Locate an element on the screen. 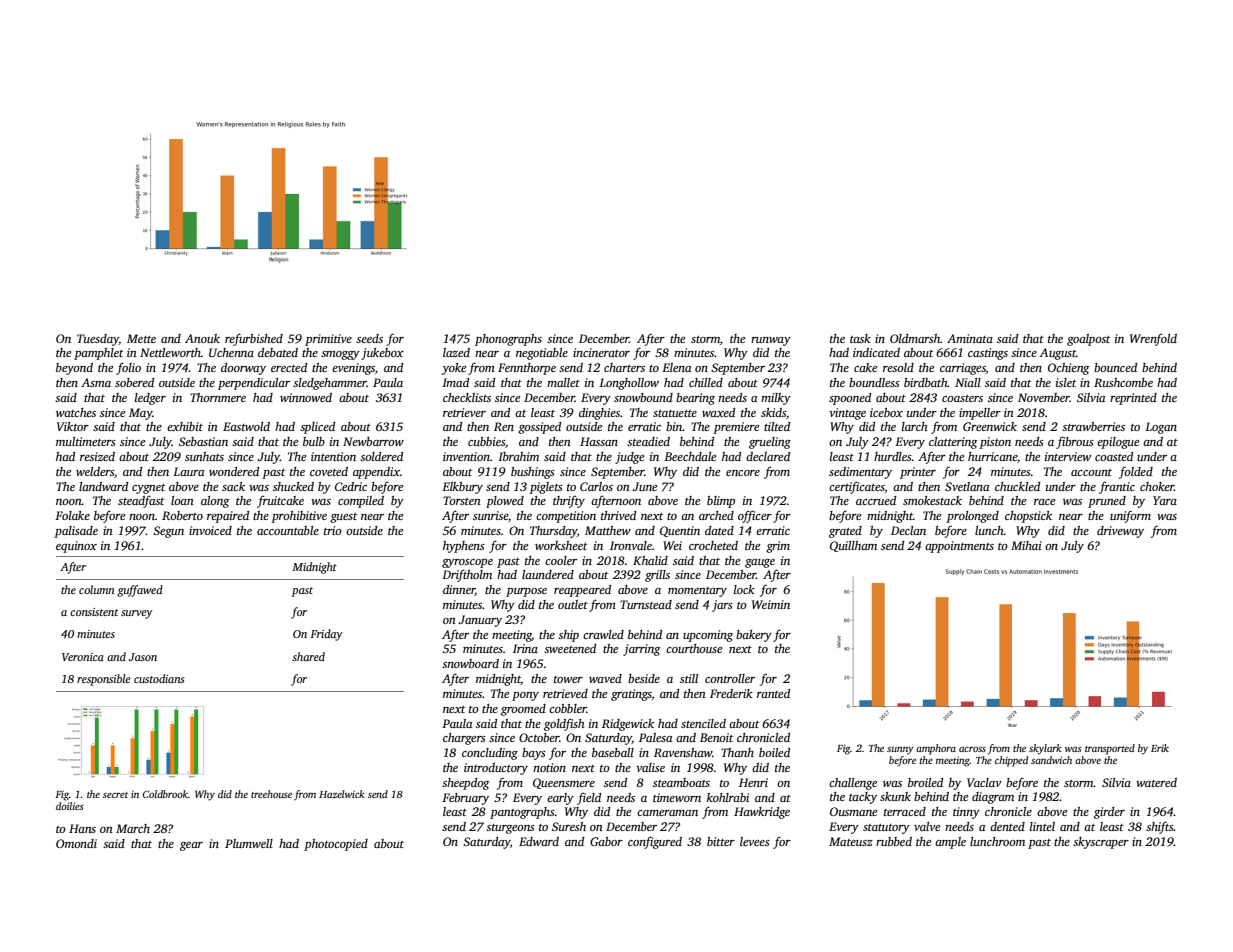  consistent is located at coordinates (94, 612).
